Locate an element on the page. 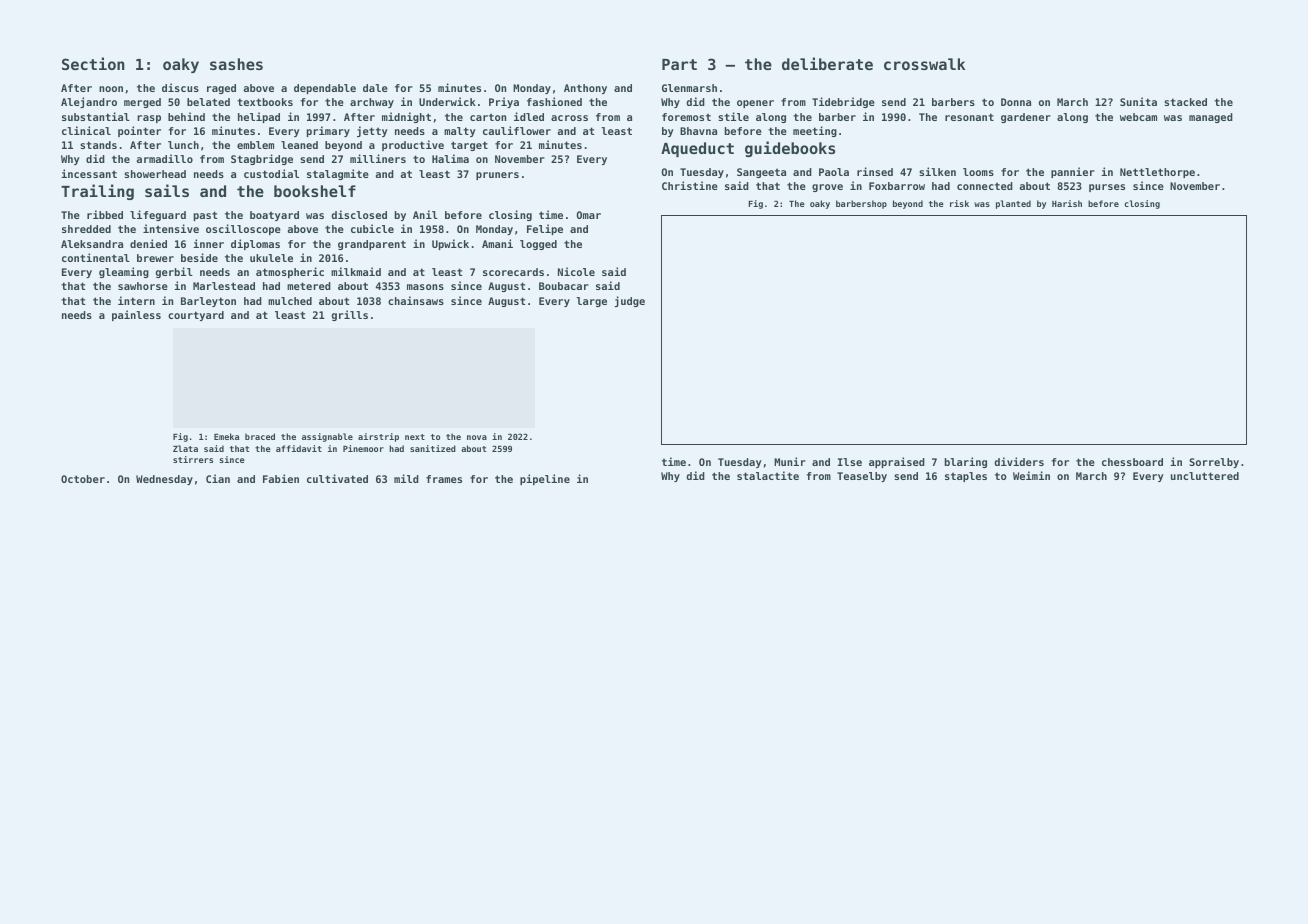 The image size is (1308, 924). braced is located at coordinates (260, 436).
